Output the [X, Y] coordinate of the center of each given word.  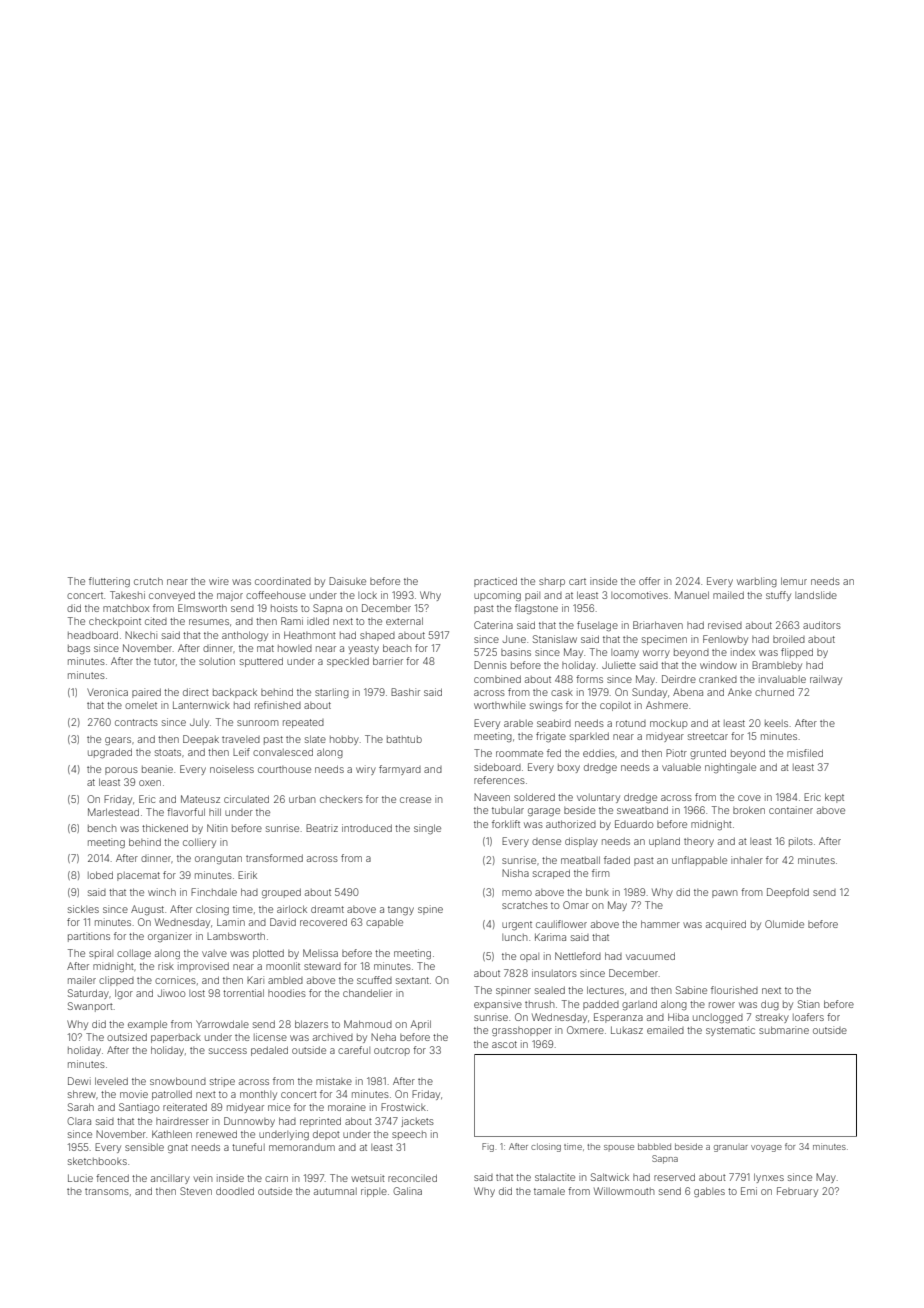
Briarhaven [658, 625]
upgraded [110, 753]
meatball [580, 860]
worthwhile [500, 705]
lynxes [769, 1178]
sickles [83, 909]
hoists [284, 608]
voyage [766, 1148]
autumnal [335, 1191]
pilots [801, 842]
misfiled [805, 753]
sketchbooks [97, 1161]
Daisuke [347, 581]
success [228, 1051]
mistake [334, 1081]
